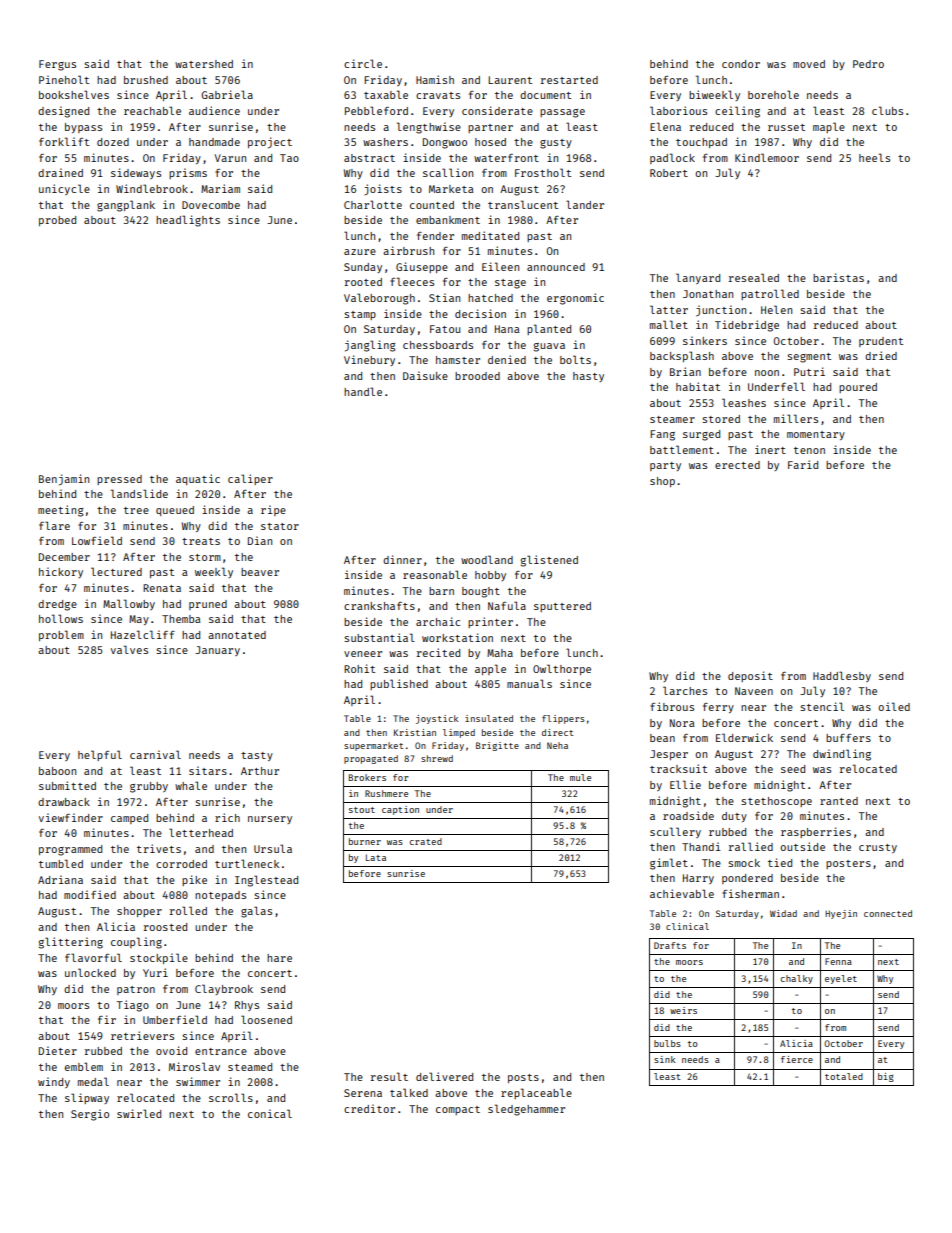 The width and height of the screenshot is (952, 1233). I want to click on poured, so click(858, 388).
